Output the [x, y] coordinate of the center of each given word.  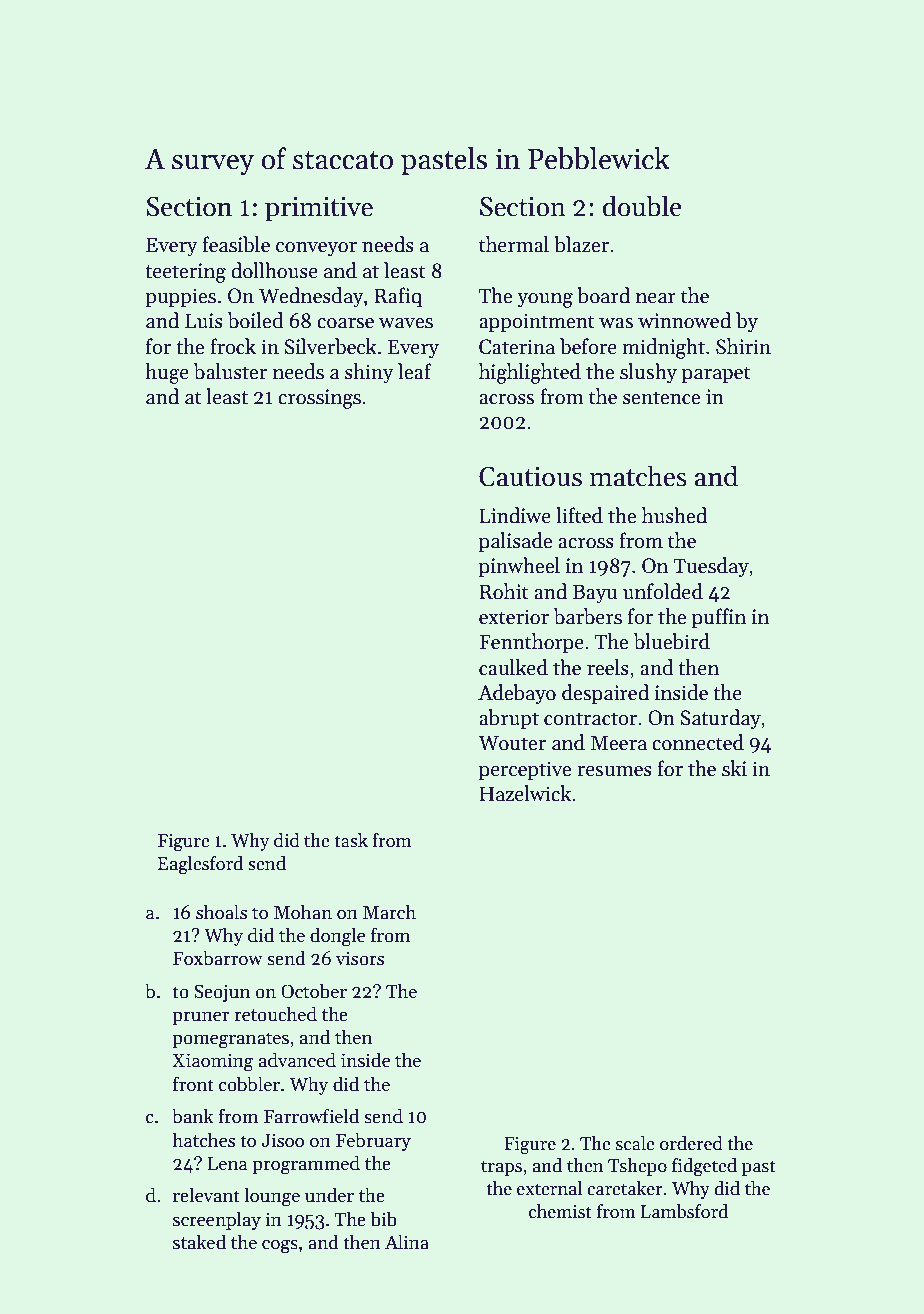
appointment [537, 322]
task [351, 840]
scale [635, 1143]
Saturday [720, 719]
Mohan [303, 912]
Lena [228, 1164]
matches [638, 476]
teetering [185, 273]
